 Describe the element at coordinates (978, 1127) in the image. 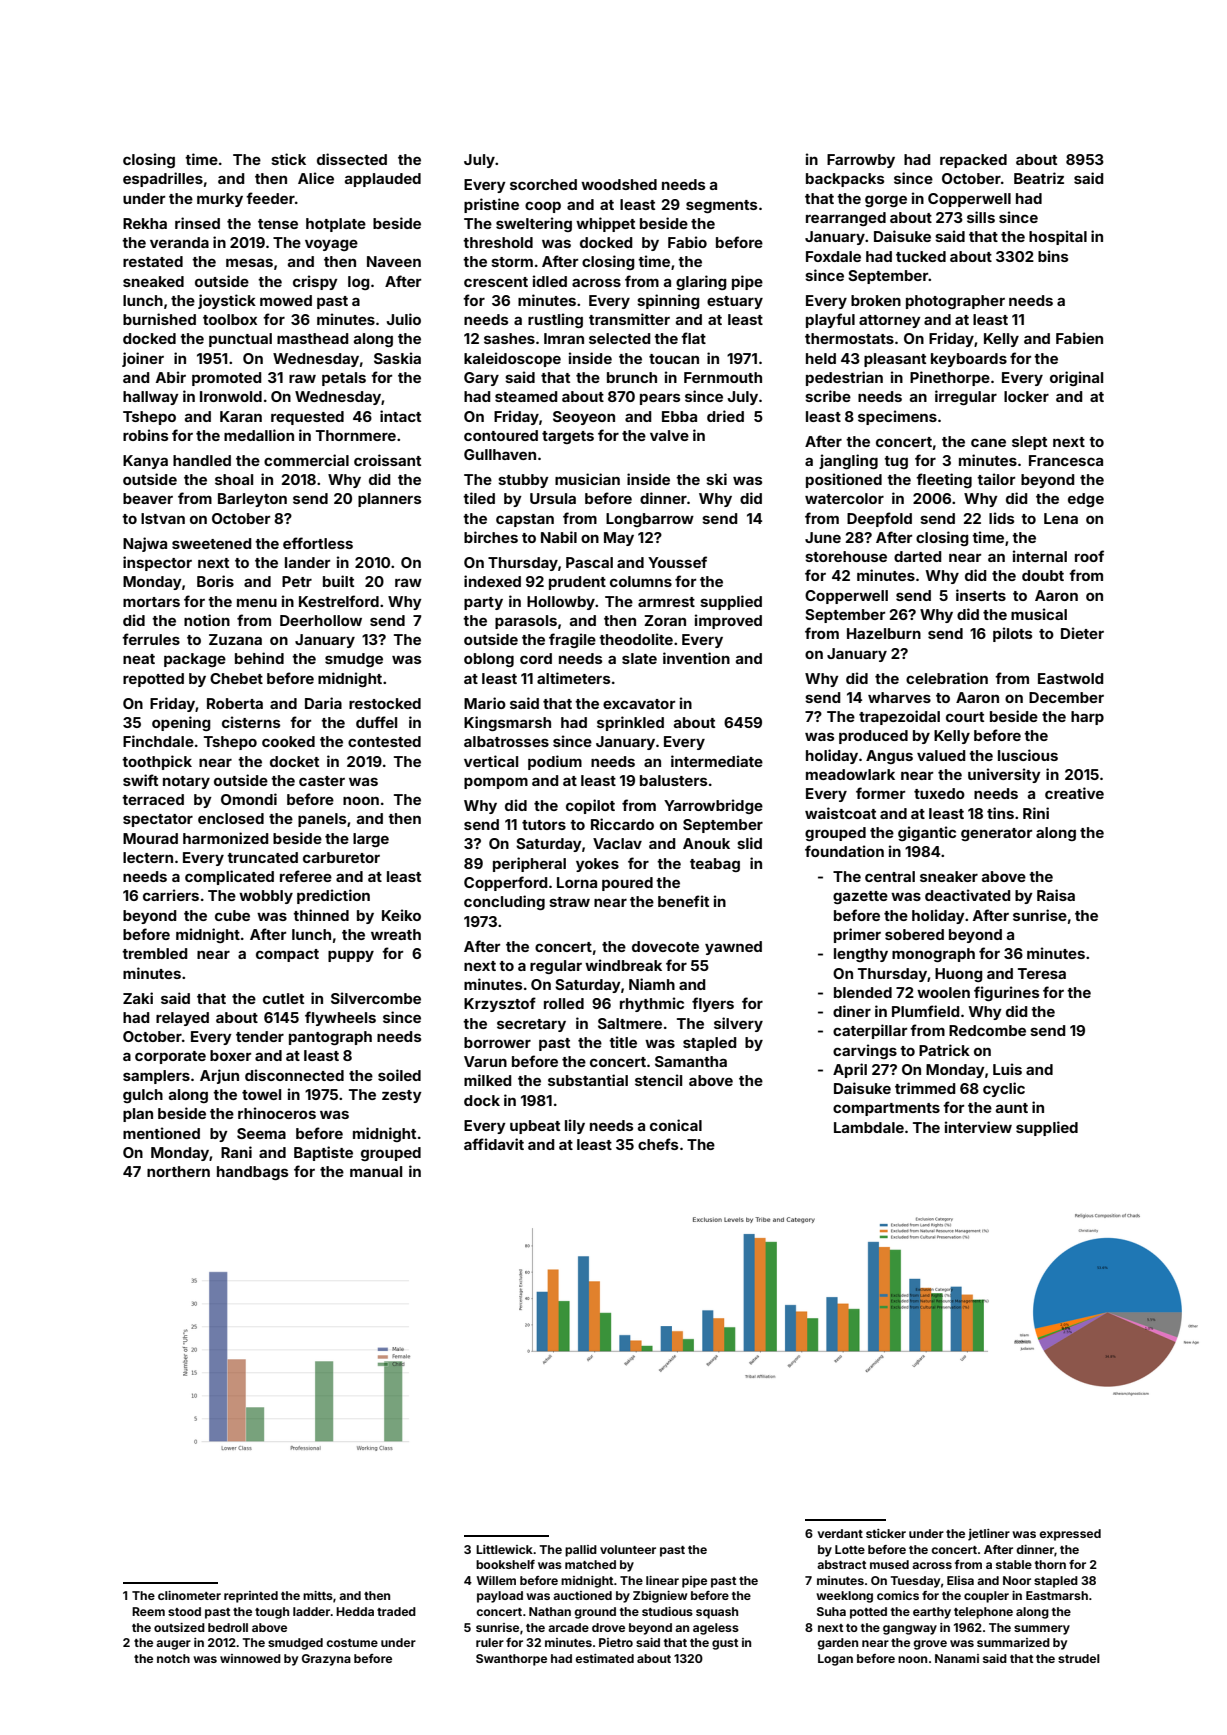

I see `interview` at that location.
